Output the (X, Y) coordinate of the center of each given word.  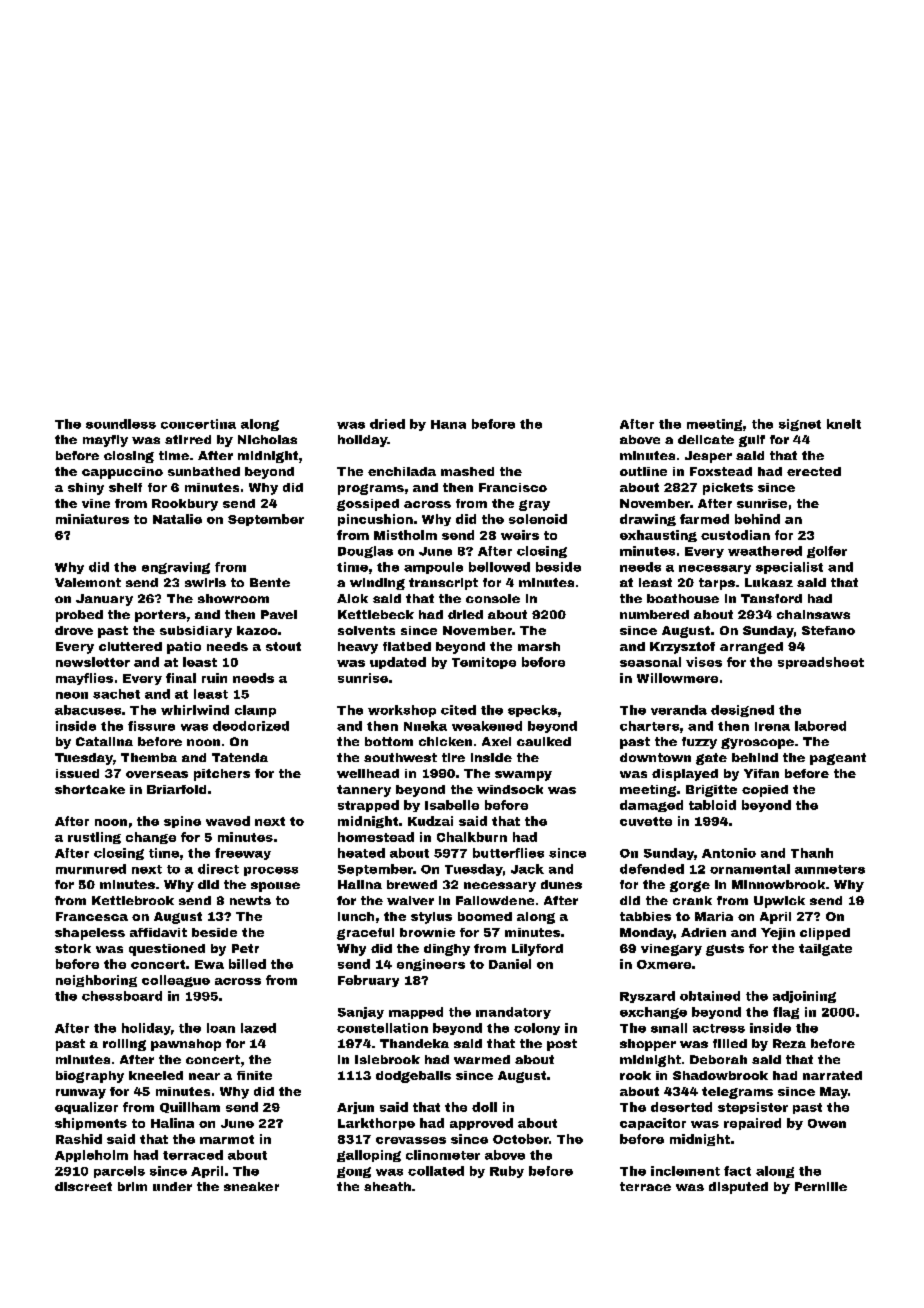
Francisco (513, 487)
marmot (227, 1139)
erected (814, 471)
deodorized (251, 726)
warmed (482, 1059)
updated (398, 663)
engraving (176, 568)
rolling (124, 1045)
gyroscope (757, 743)
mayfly (105, 441)
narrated (832, 1075)
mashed (467, 471)
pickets (728, 489)
